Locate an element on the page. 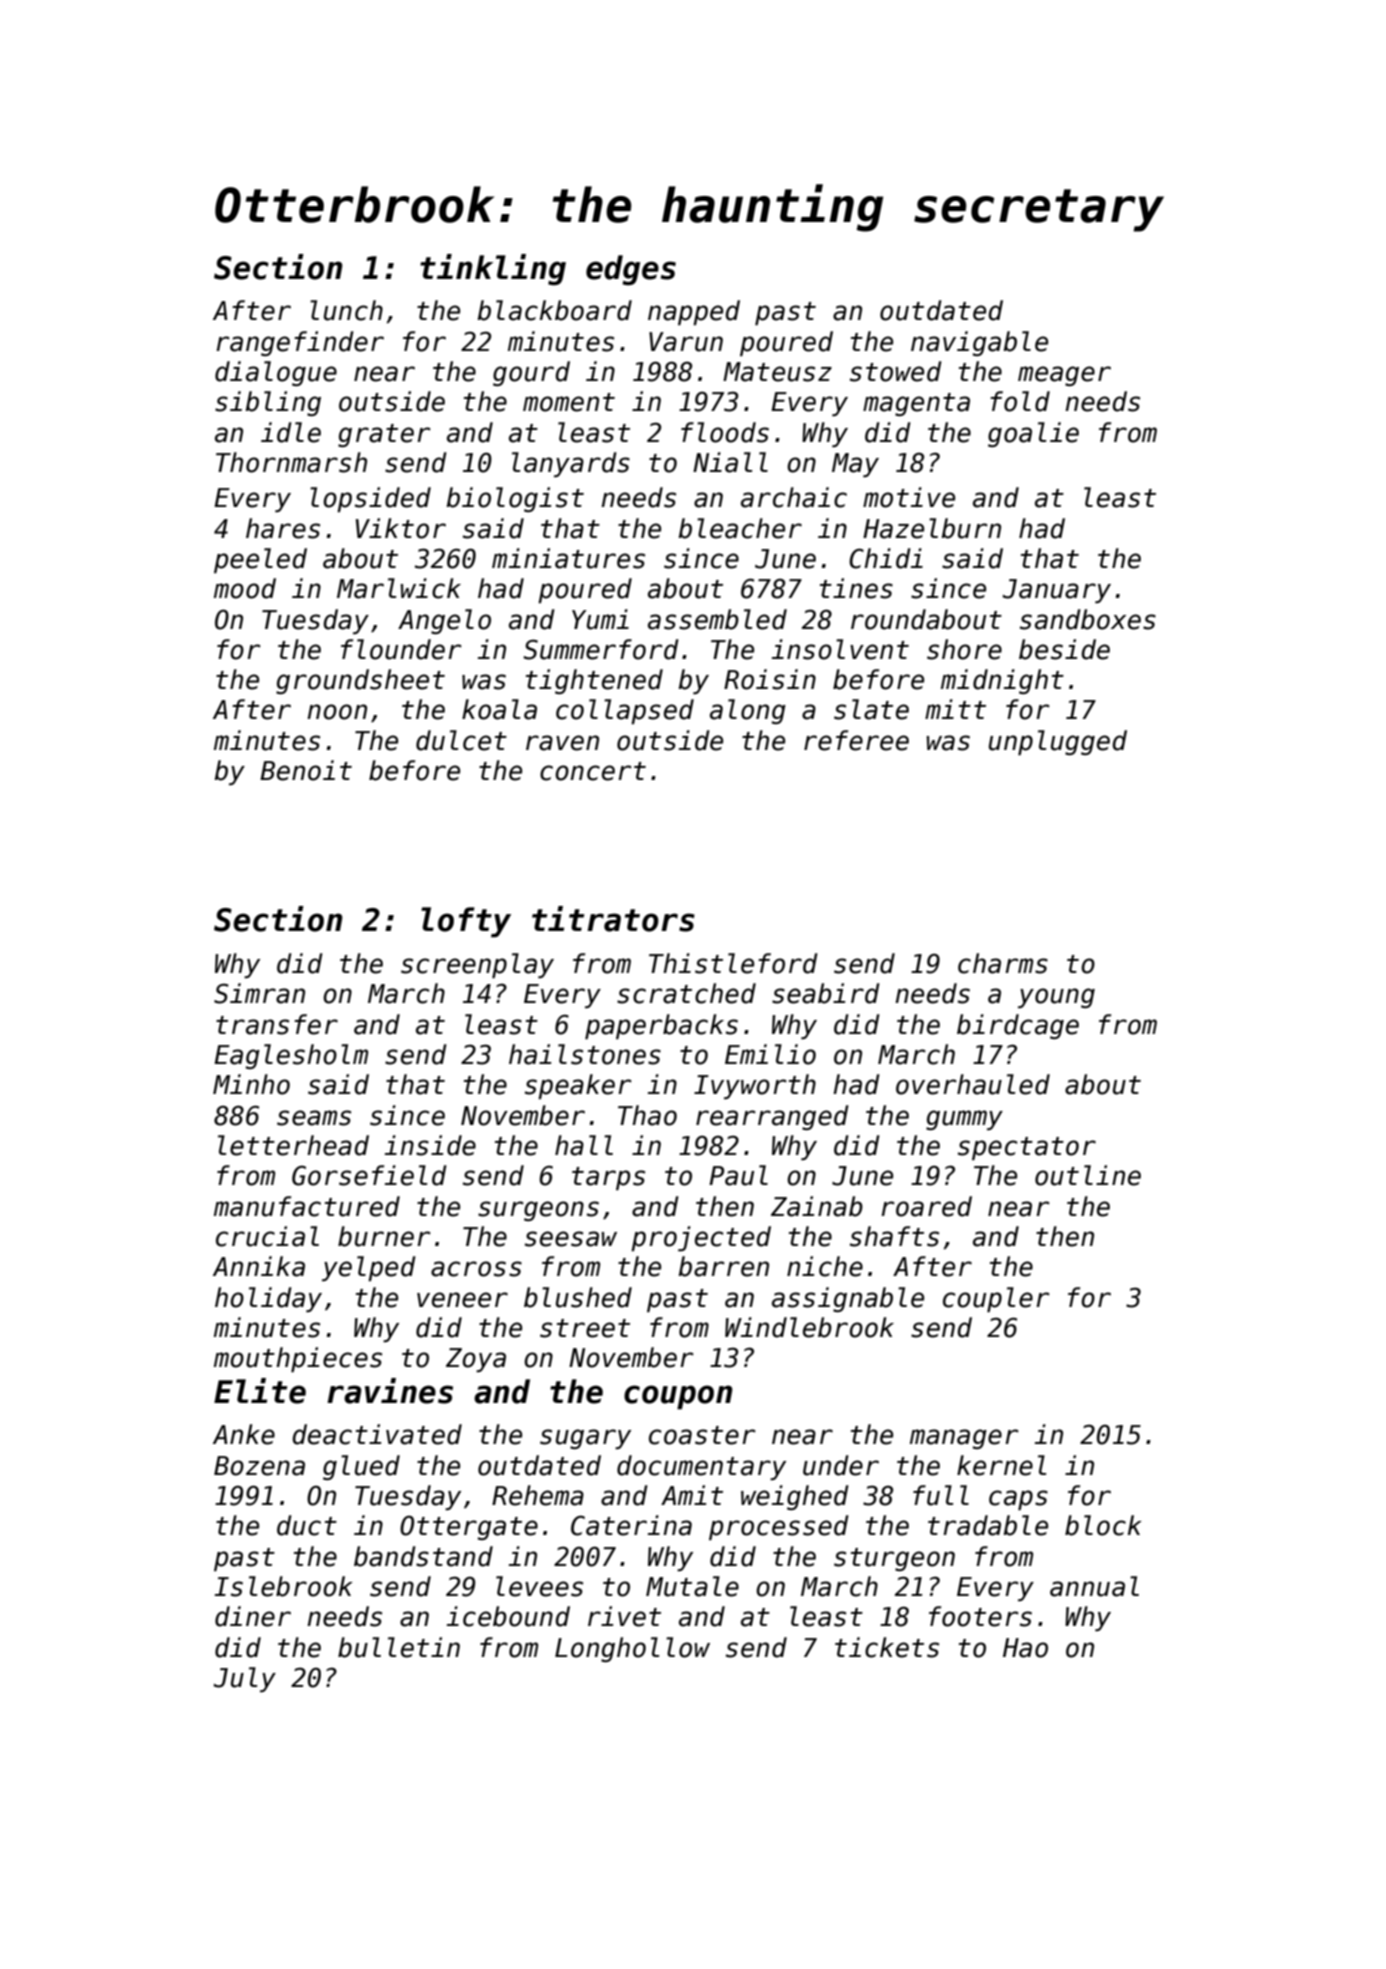  Windlebrook is located at coordinates (809, 1327).
